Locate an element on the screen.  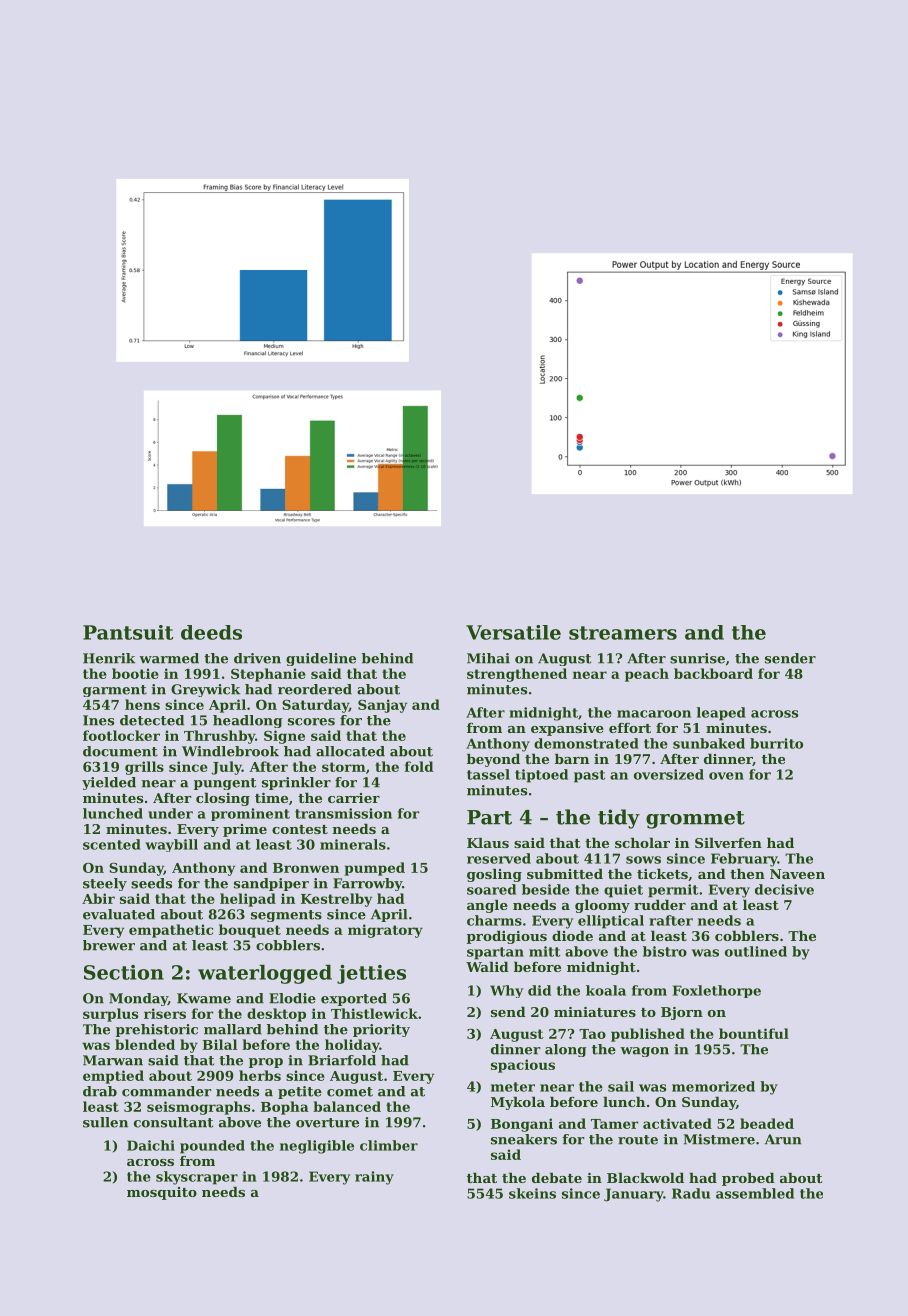
oven is located at coordinates (726, 776).
